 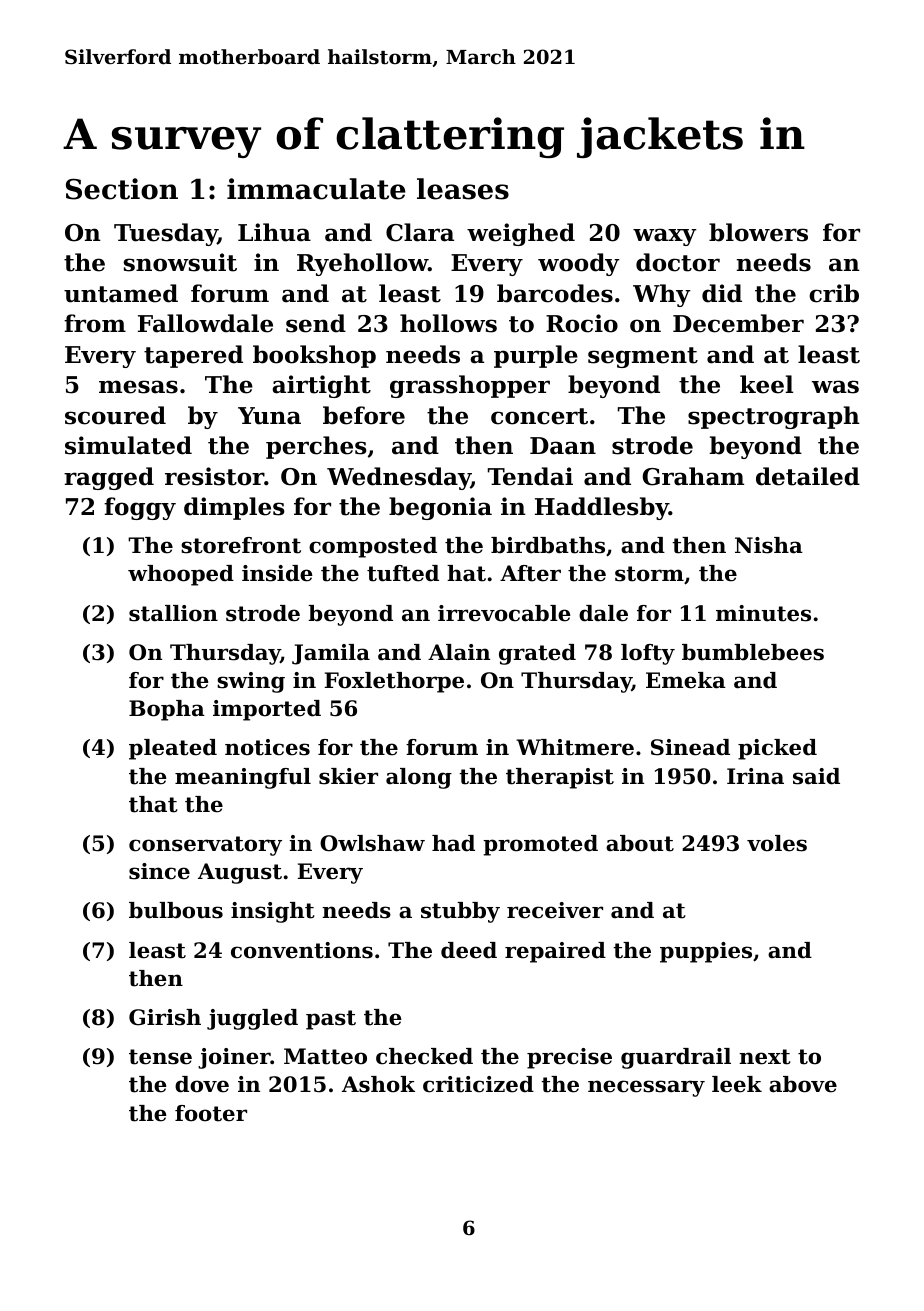 What do you see at coordinates (460, 912) in the image?
I see `stubby` at bounding box center [460, 912].
